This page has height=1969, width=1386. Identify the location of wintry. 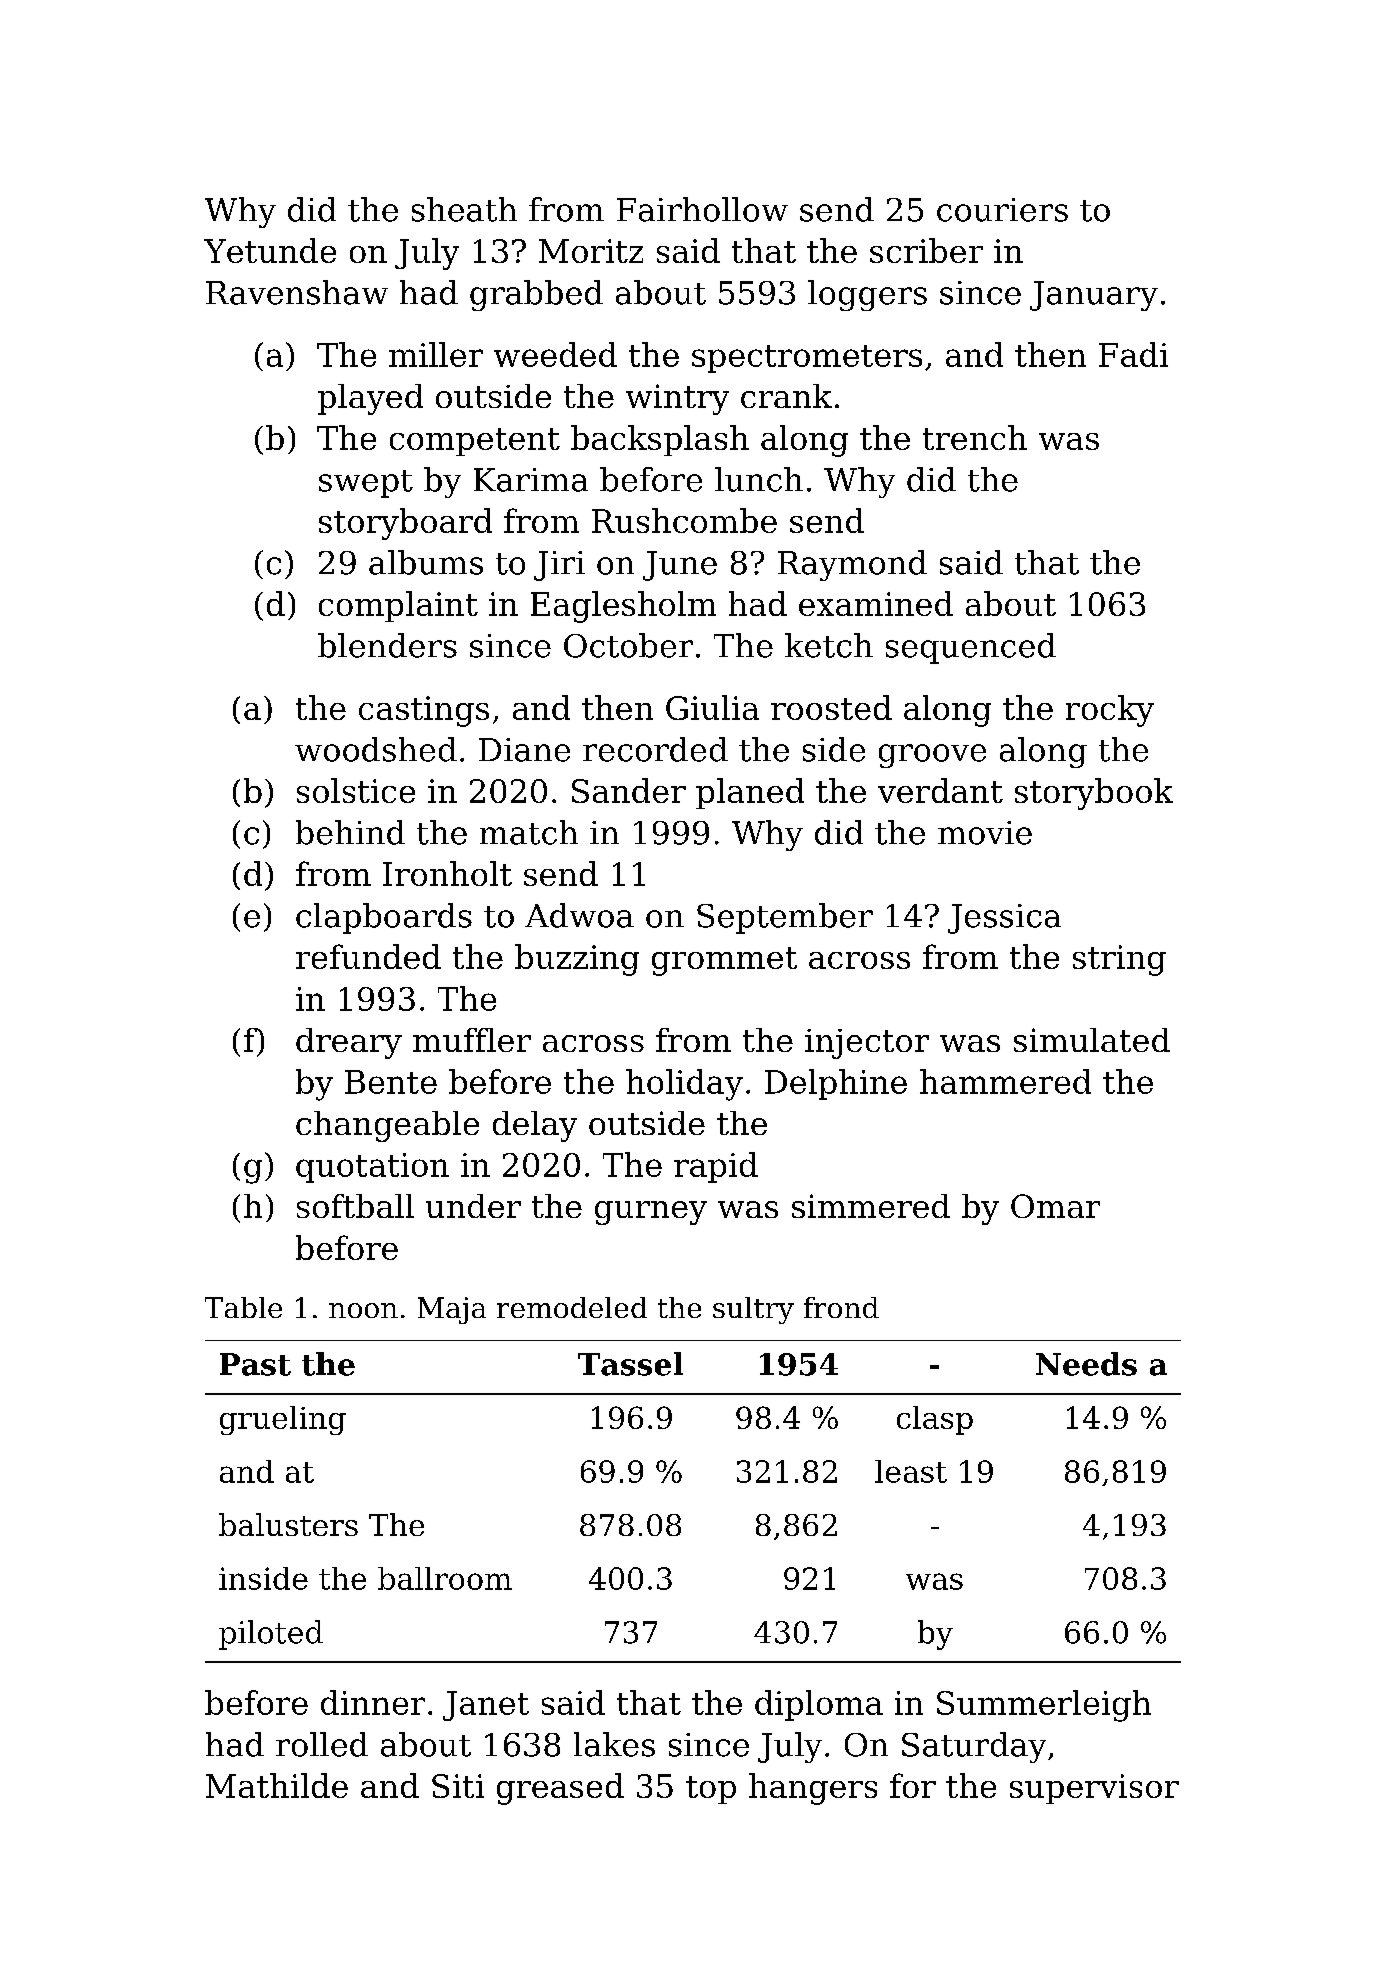
(677, 399).
